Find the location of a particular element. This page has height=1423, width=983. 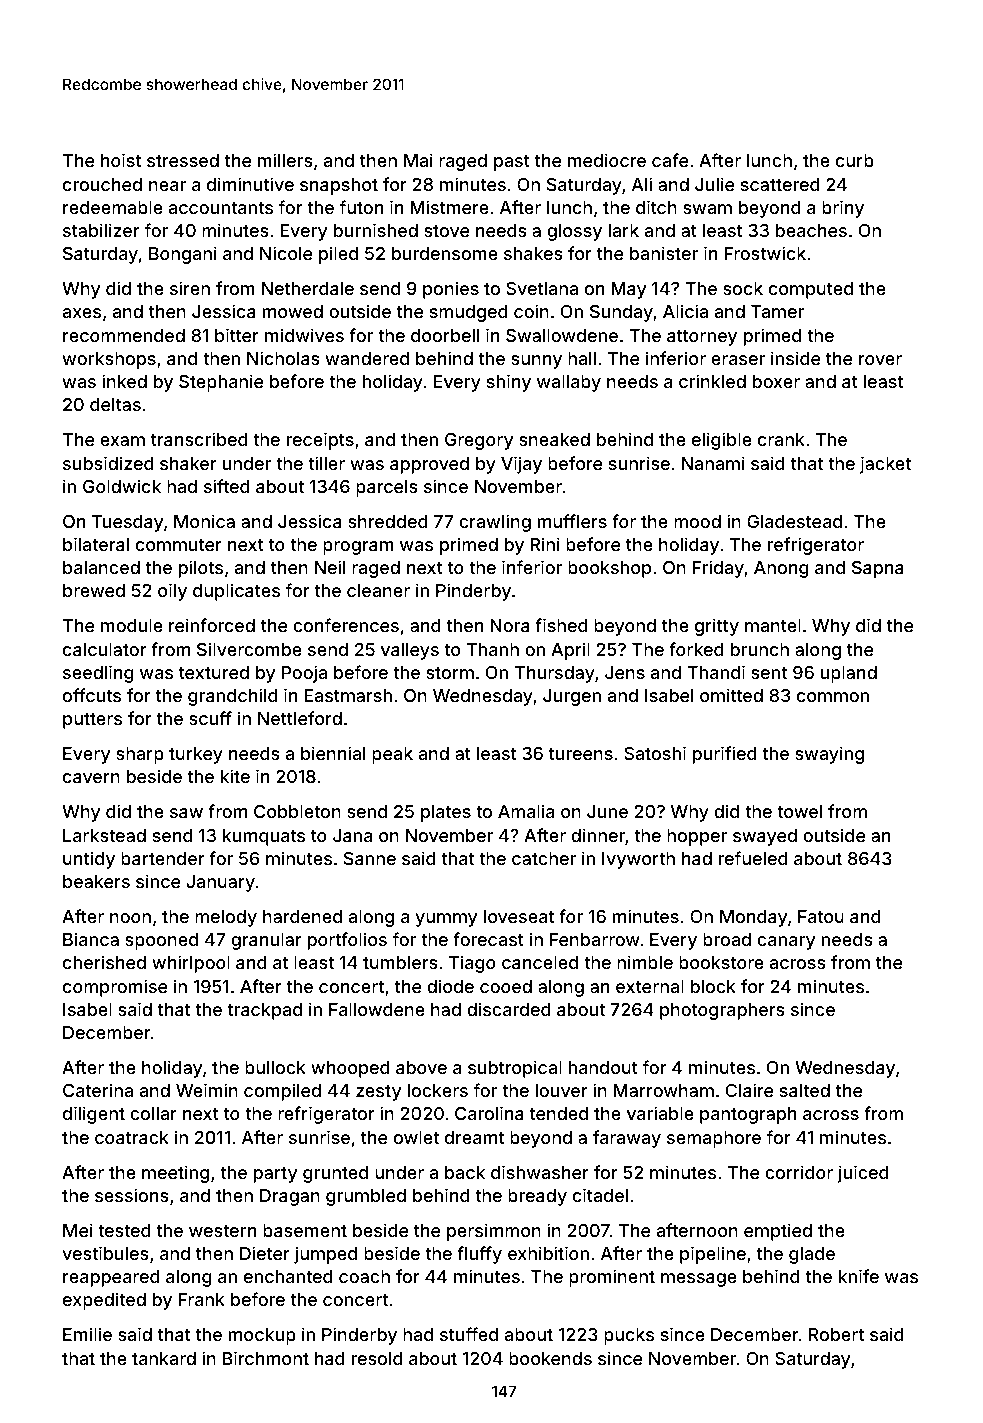

owlet is located at coordinates (416, 1137).
